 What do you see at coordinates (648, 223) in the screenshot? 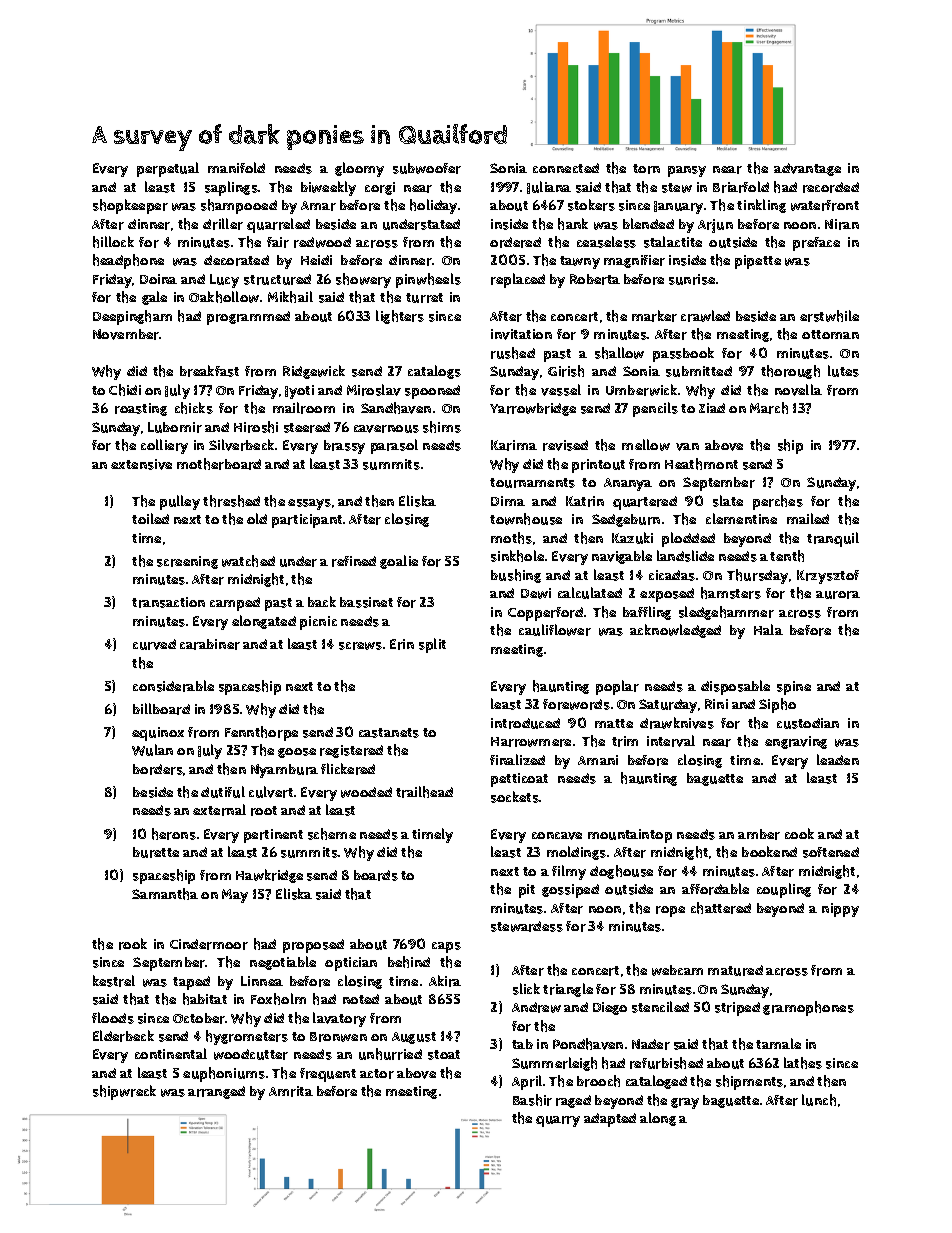
I see `blended` at bounding box center [648, 223].
